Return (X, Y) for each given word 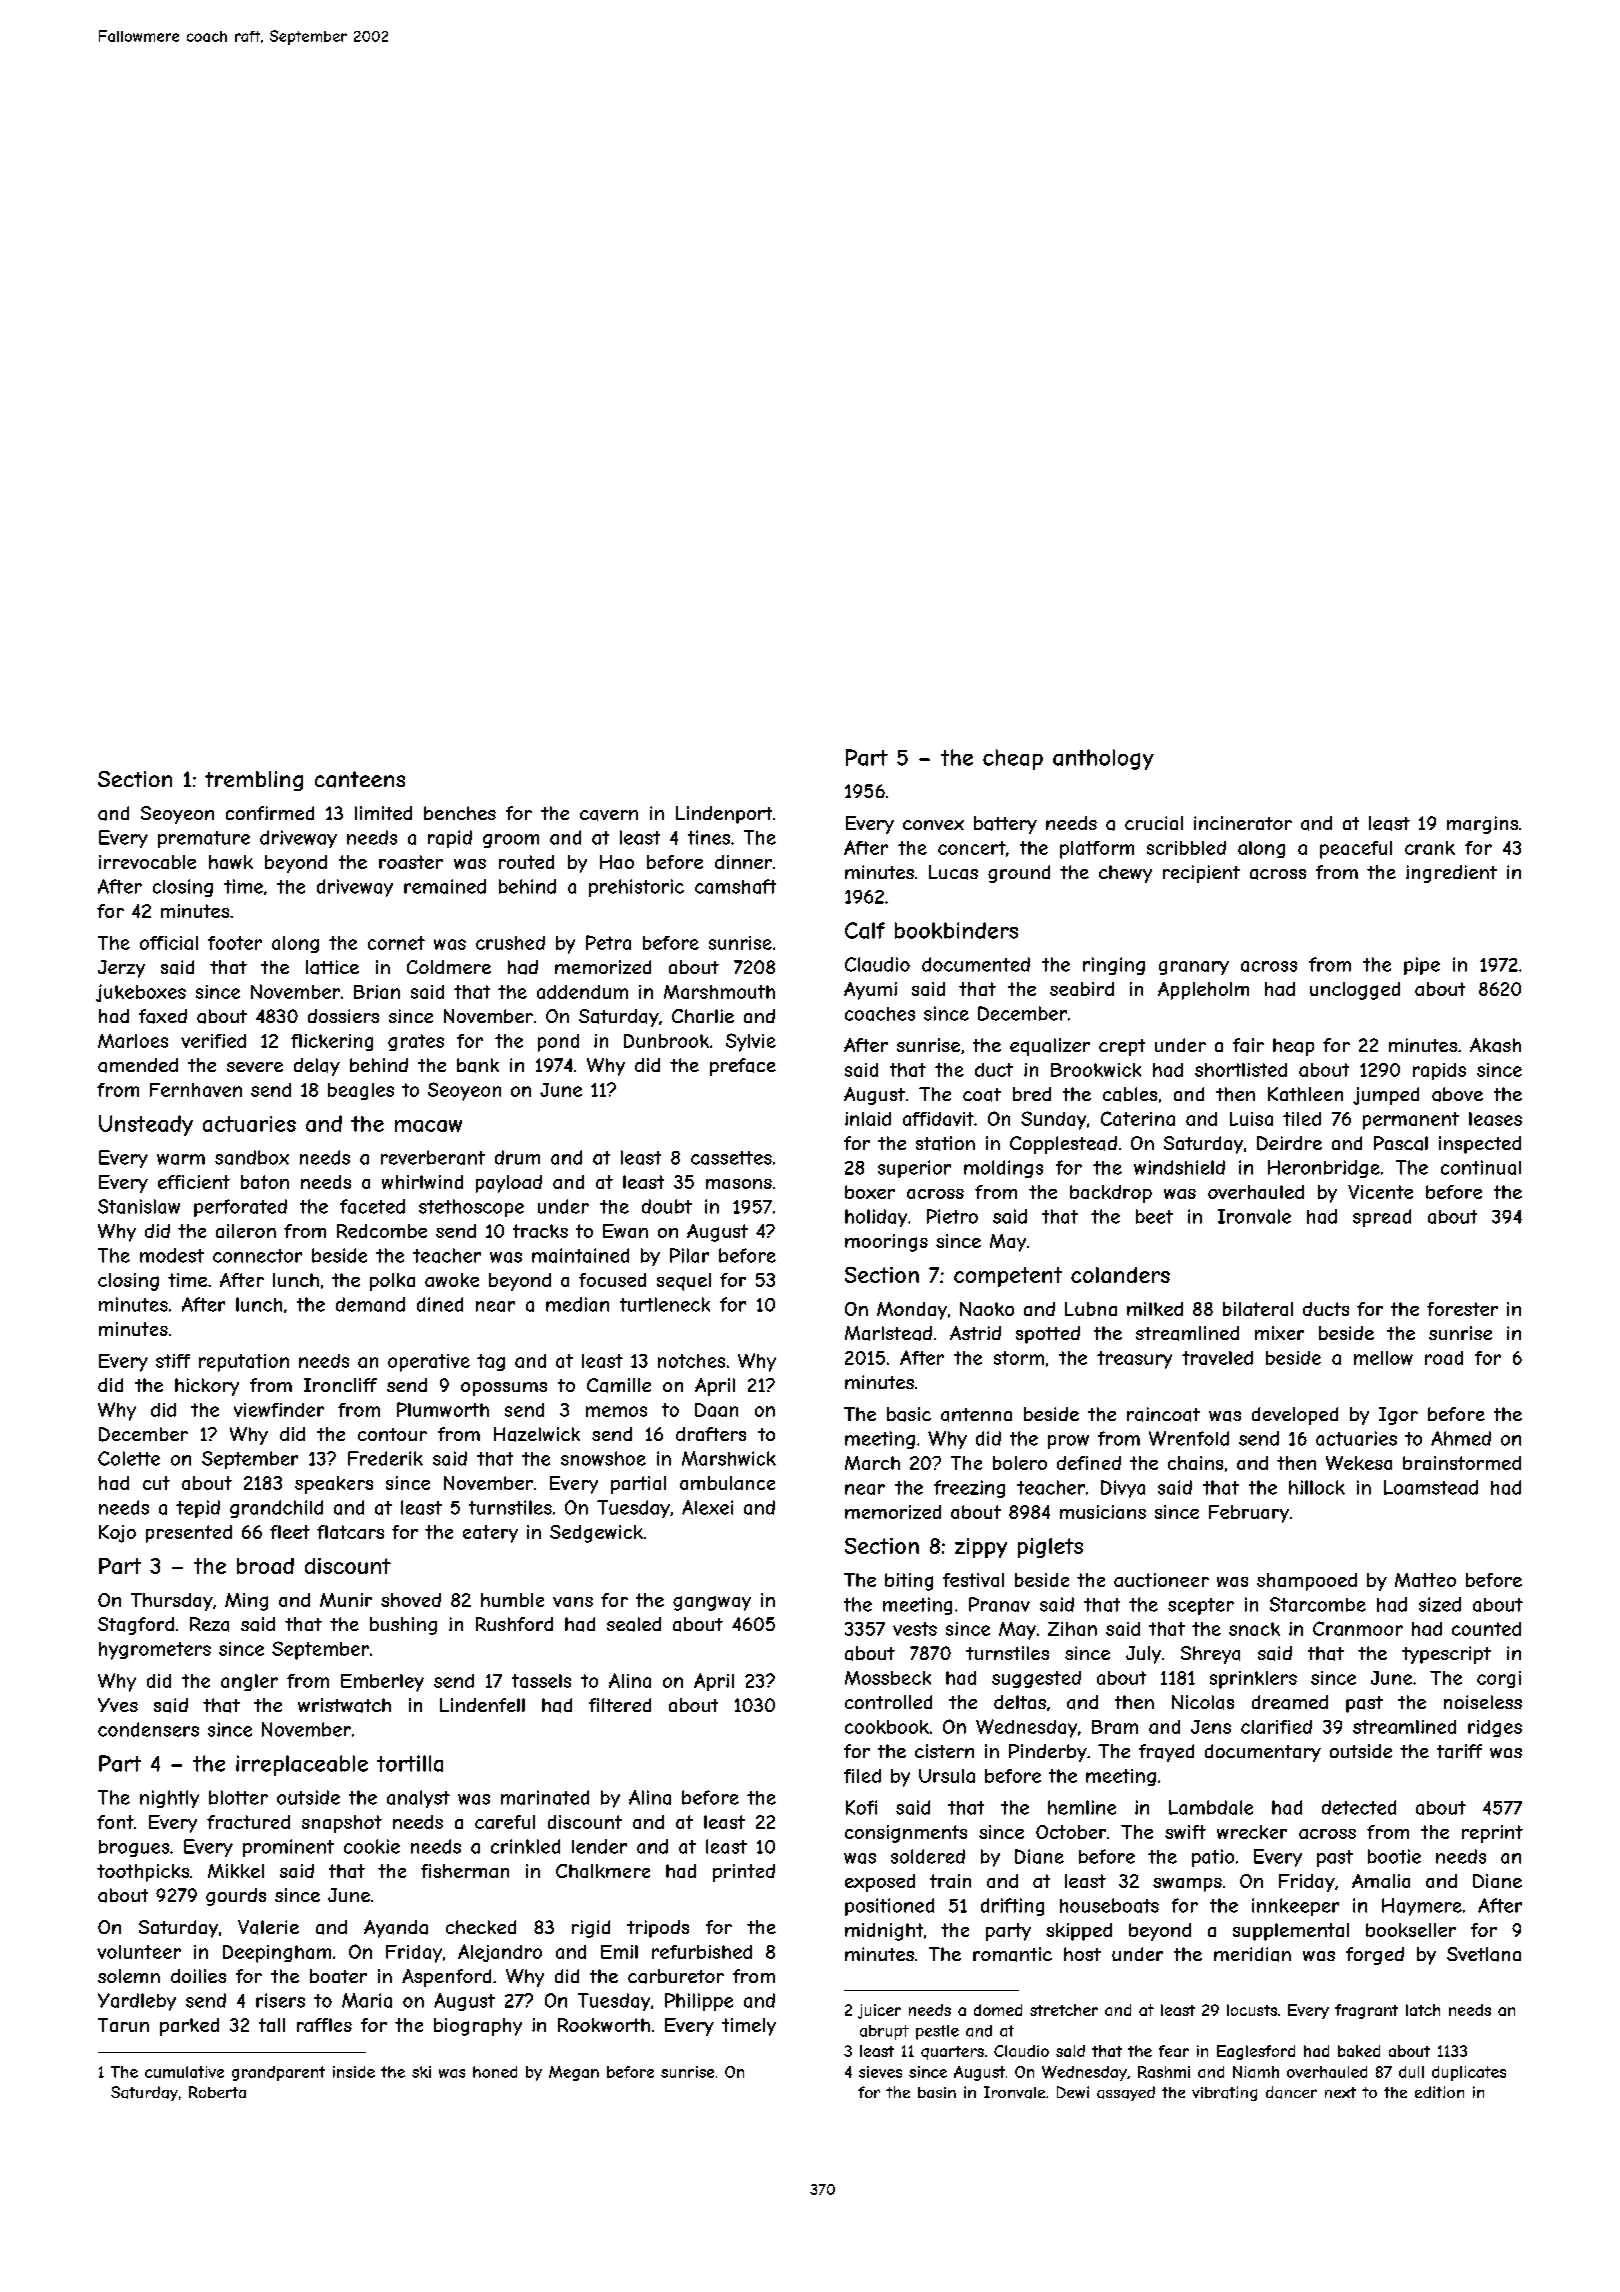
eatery (490, 1534)
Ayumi (870, 991)
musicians (1103, 1512)
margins (1482, 825)
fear (1174, 2051)
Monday (912, 1311)
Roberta (217, 2092)
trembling (254, 781)
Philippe (699, 2002)
